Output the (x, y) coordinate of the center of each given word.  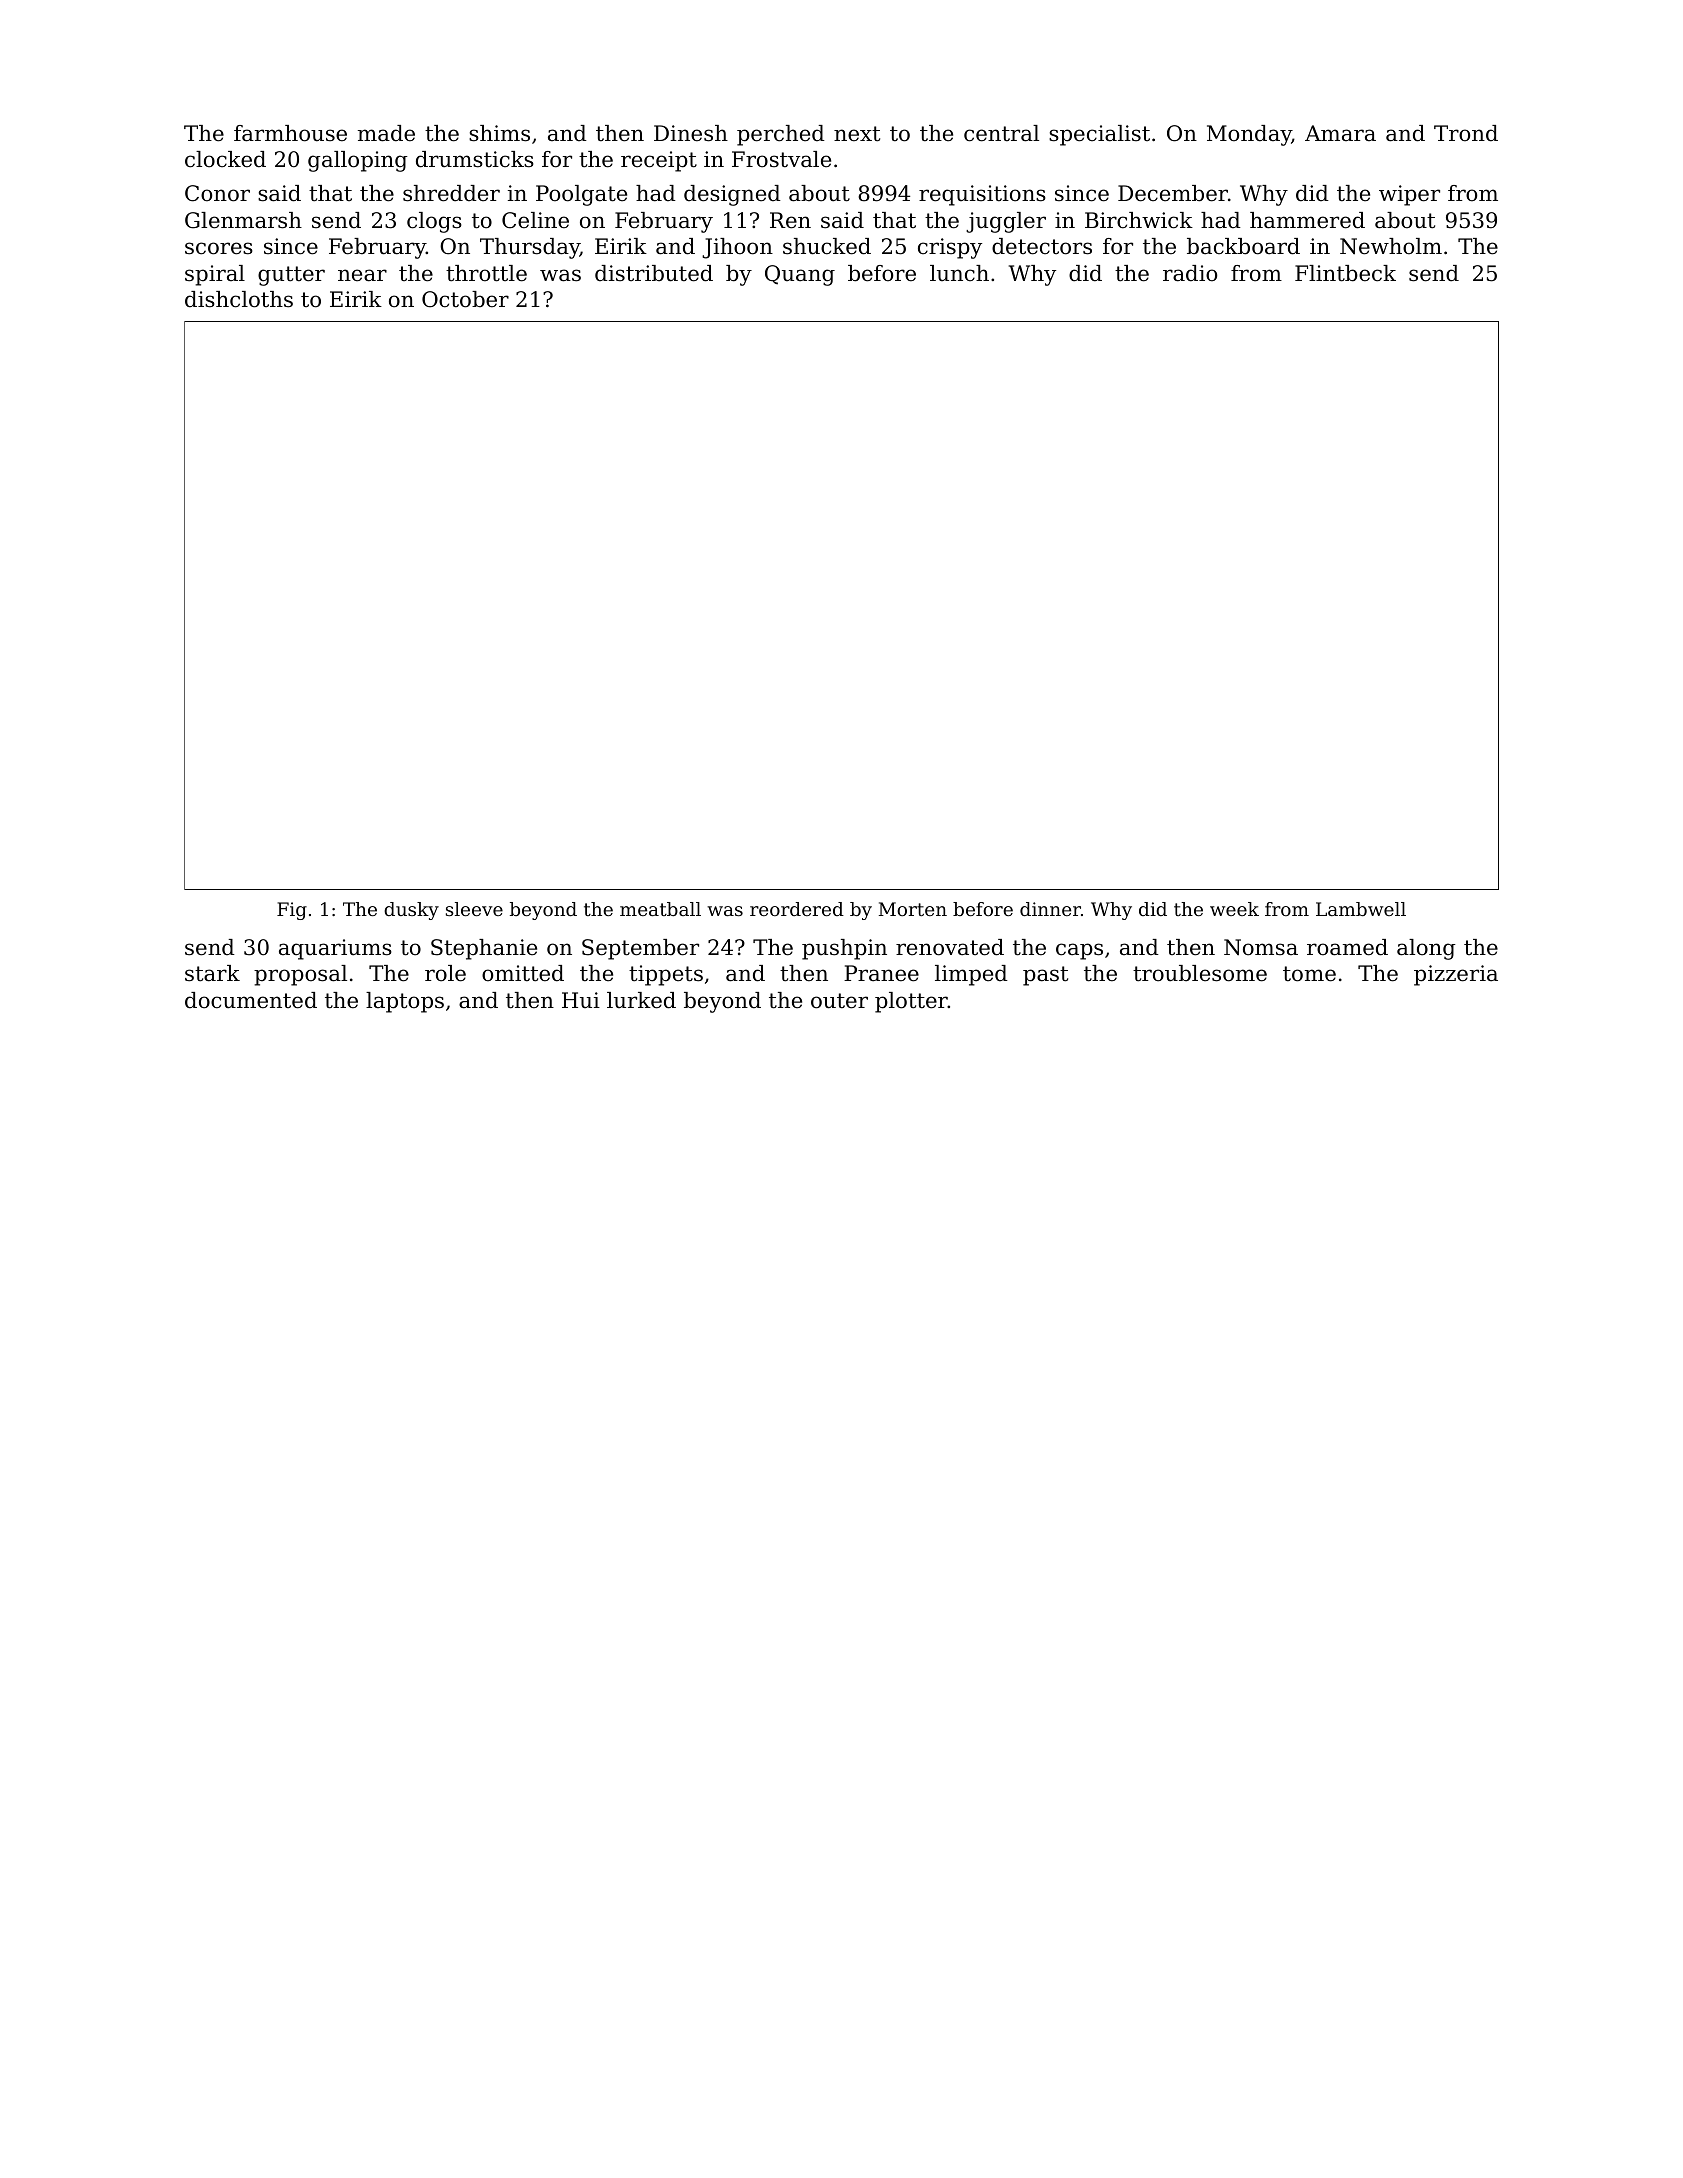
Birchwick (1139, 220)
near (362, 275)
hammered (1307, 220)
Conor (217, 193)
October (465, 299)
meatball (660, 909)
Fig (292, 911)
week (1234, 909)
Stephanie (484, 949)
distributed (654, 273)
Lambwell (1361, 909)
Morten (913, 909)
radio (1190, 273)
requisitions (982, 195)
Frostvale (781, 159)
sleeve (474, 909)
